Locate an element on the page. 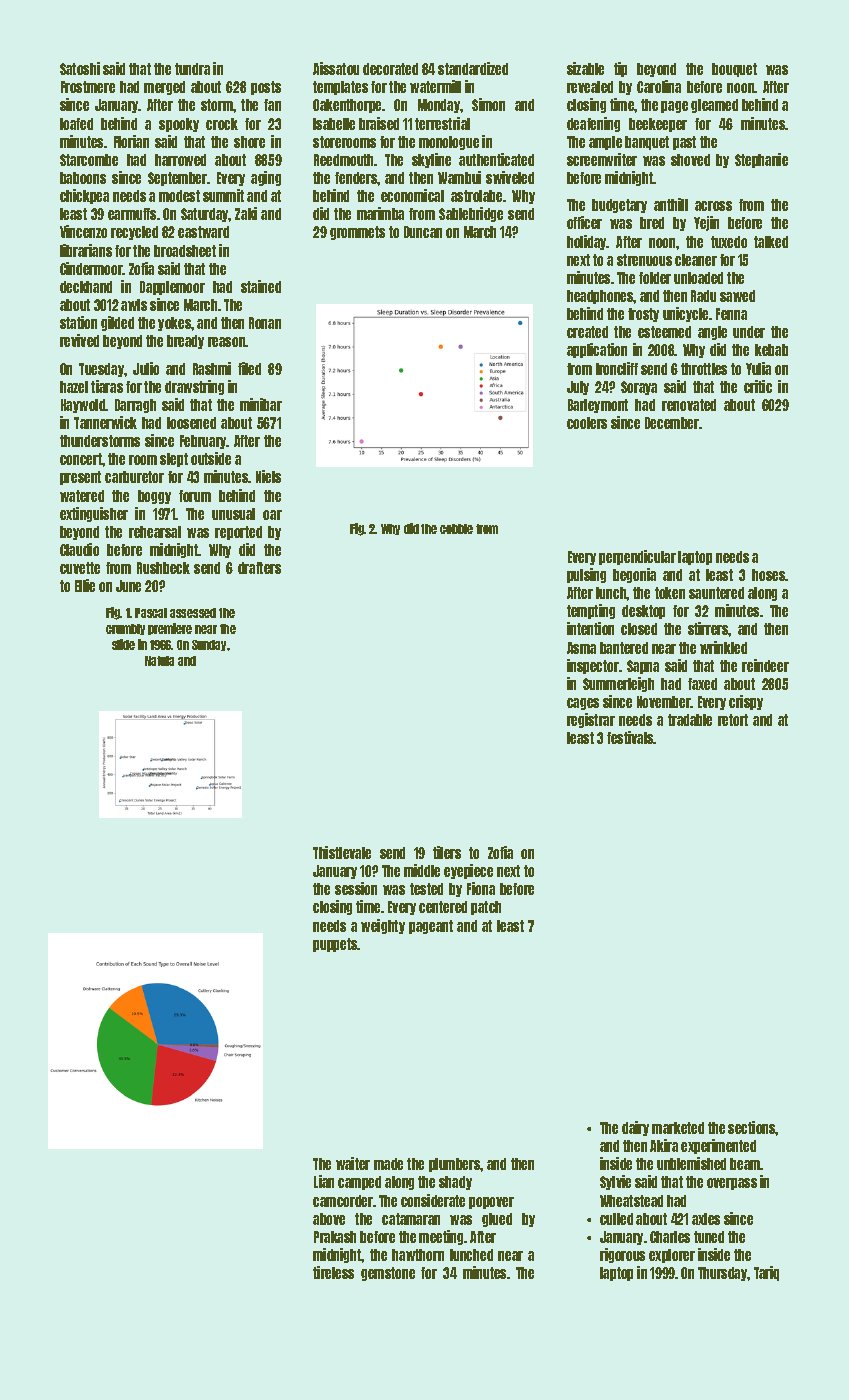 This image has height=1400, width=849. perpendicular is located at coordinates (637, 557).
